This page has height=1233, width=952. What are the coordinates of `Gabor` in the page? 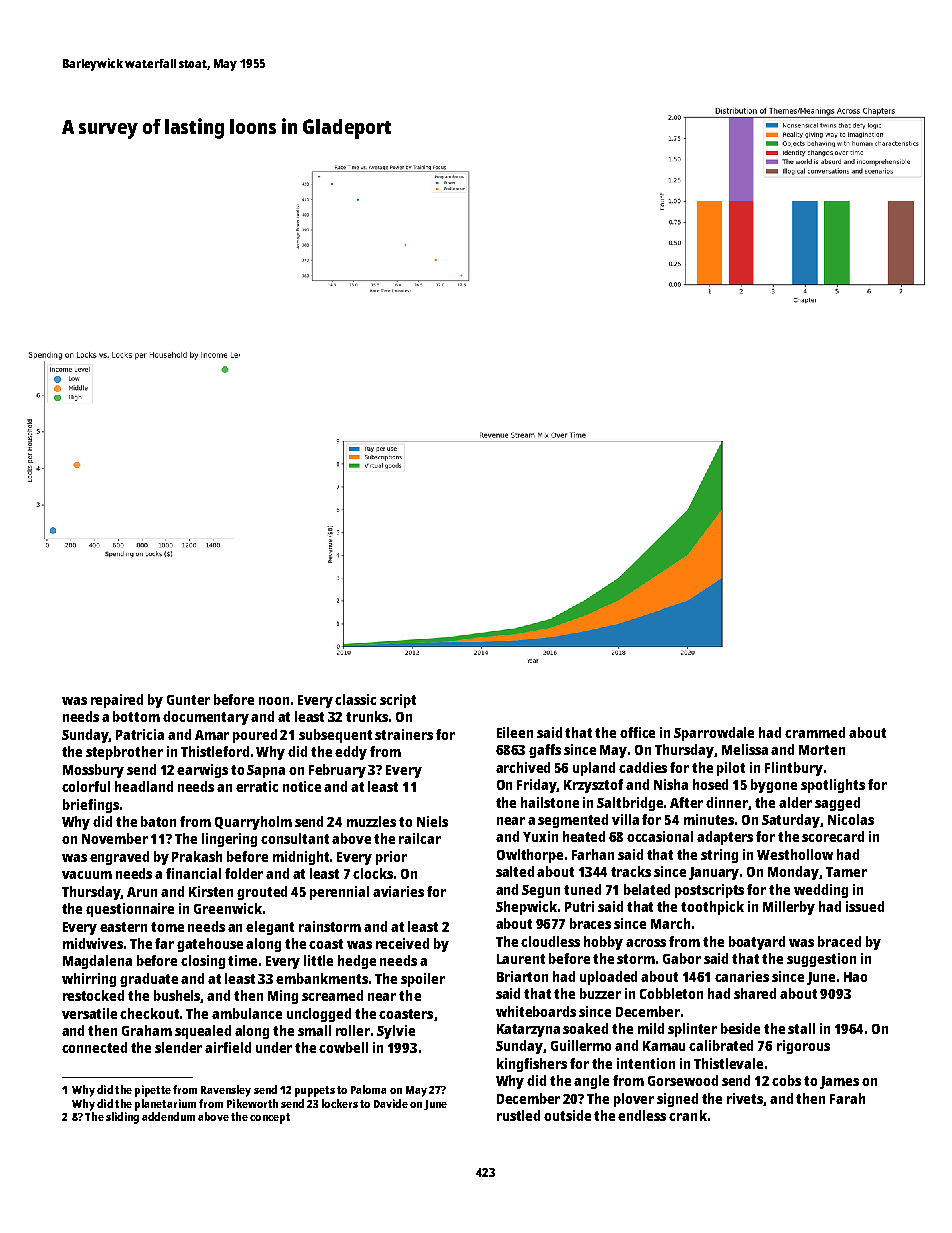 It's located at (682, 958).
